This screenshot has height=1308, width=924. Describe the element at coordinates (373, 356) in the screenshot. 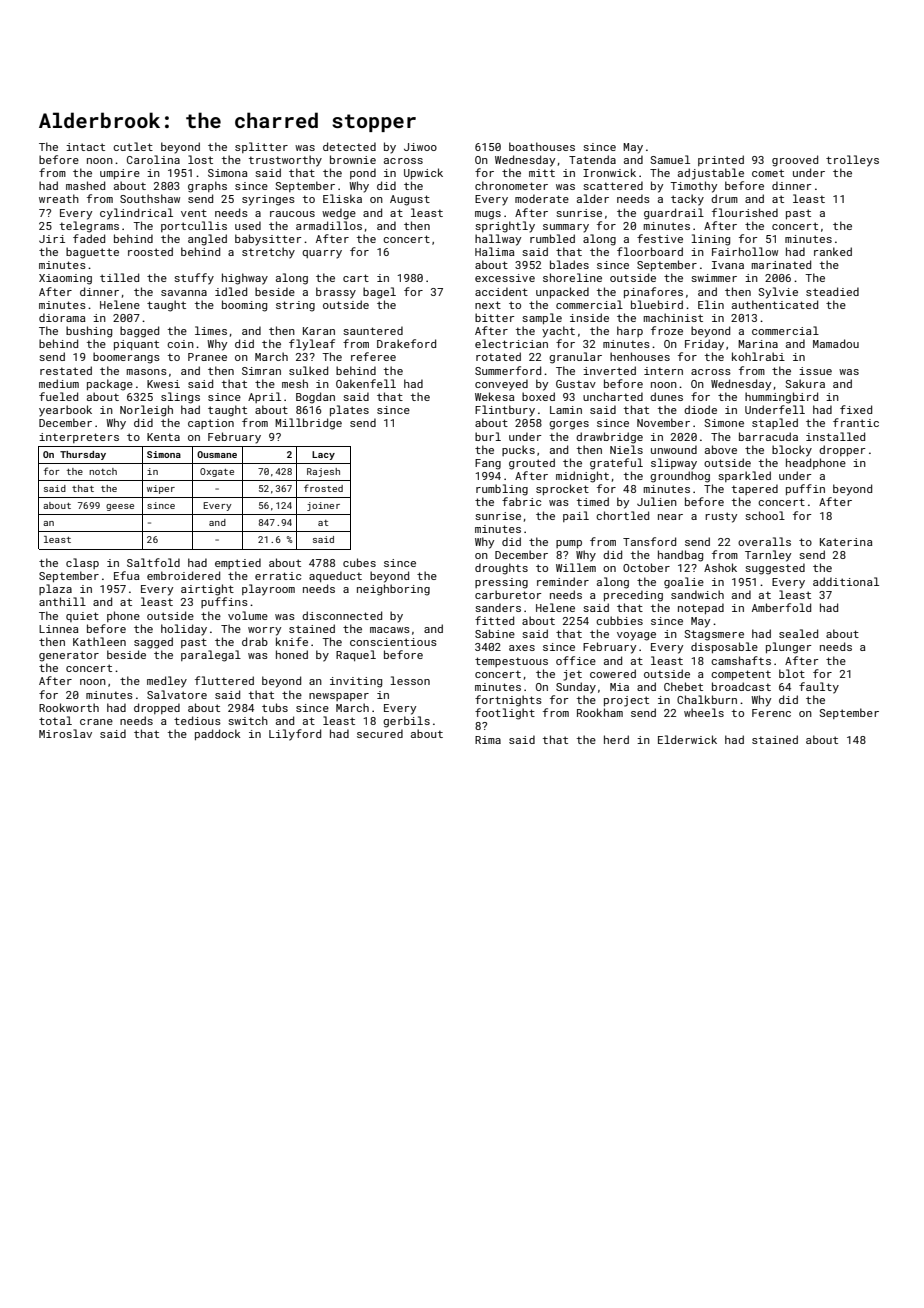

I see `referee` at that location.
